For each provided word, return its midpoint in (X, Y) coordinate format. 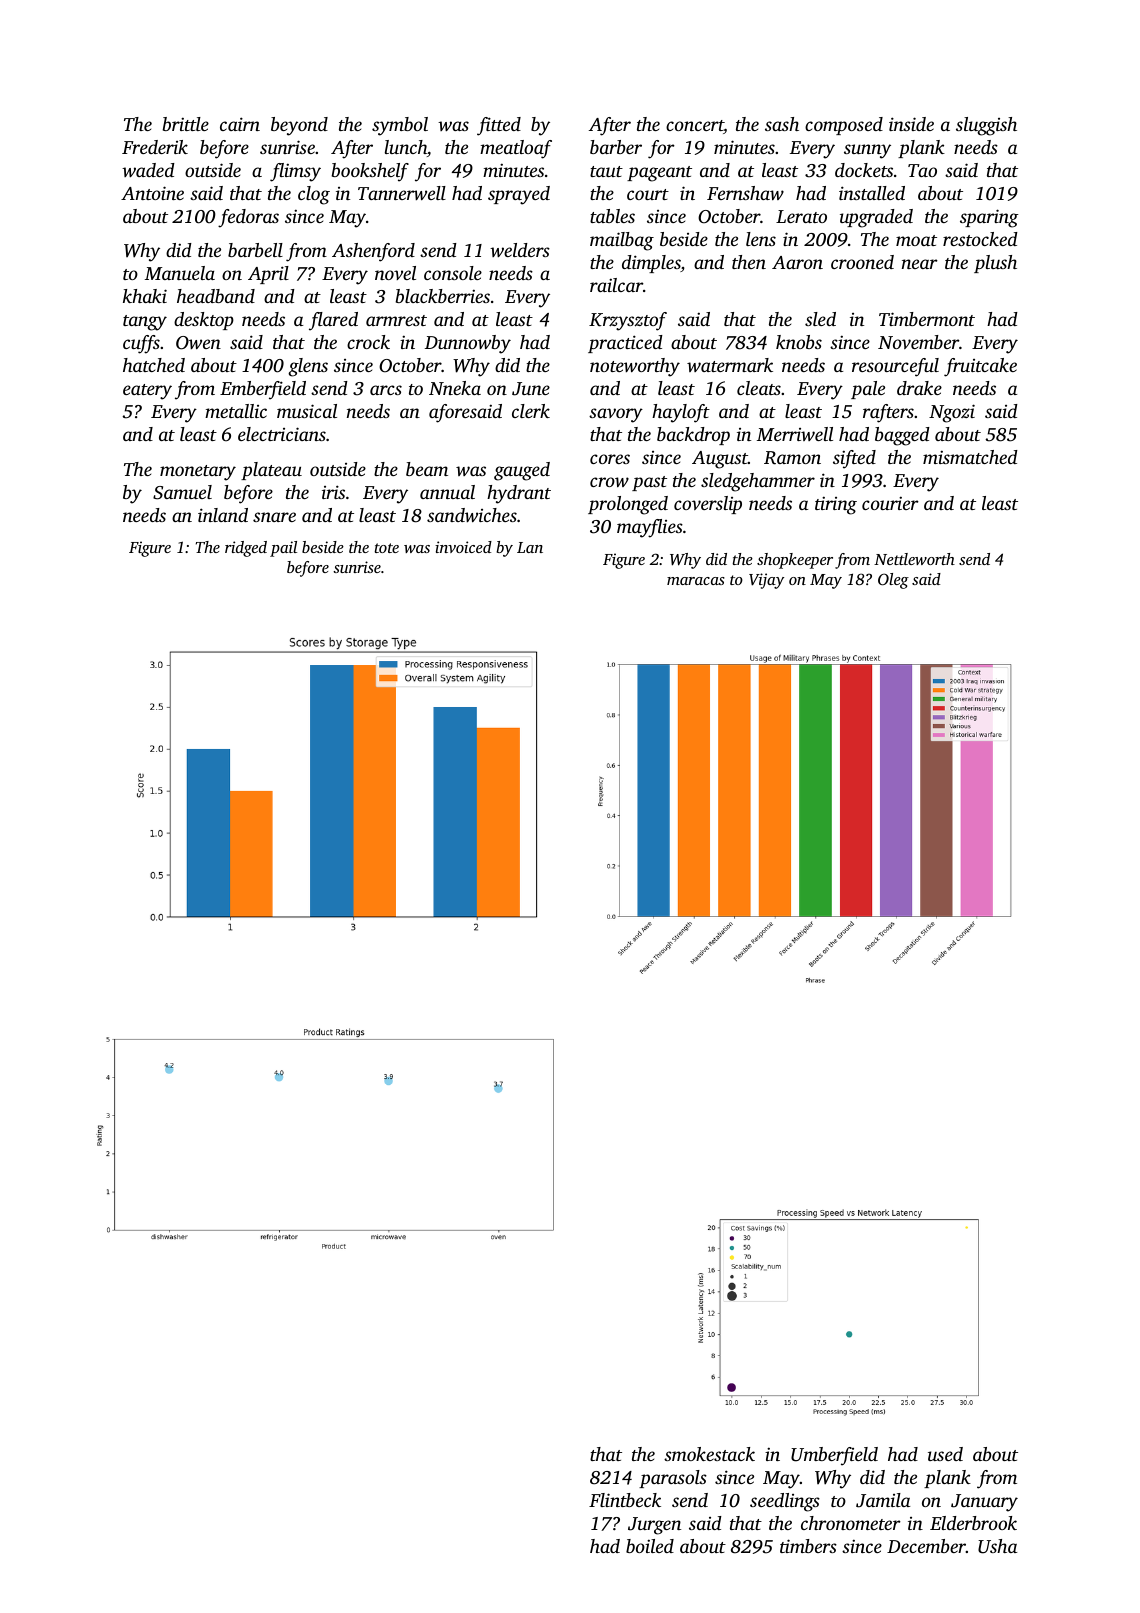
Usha (997, 1546)
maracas (696, 581)
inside (911, 124)
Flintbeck (625, 1500)
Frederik (155, 147)
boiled (650, 1546)
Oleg (893, 581)
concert (695, 127)
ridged (246, 549)
